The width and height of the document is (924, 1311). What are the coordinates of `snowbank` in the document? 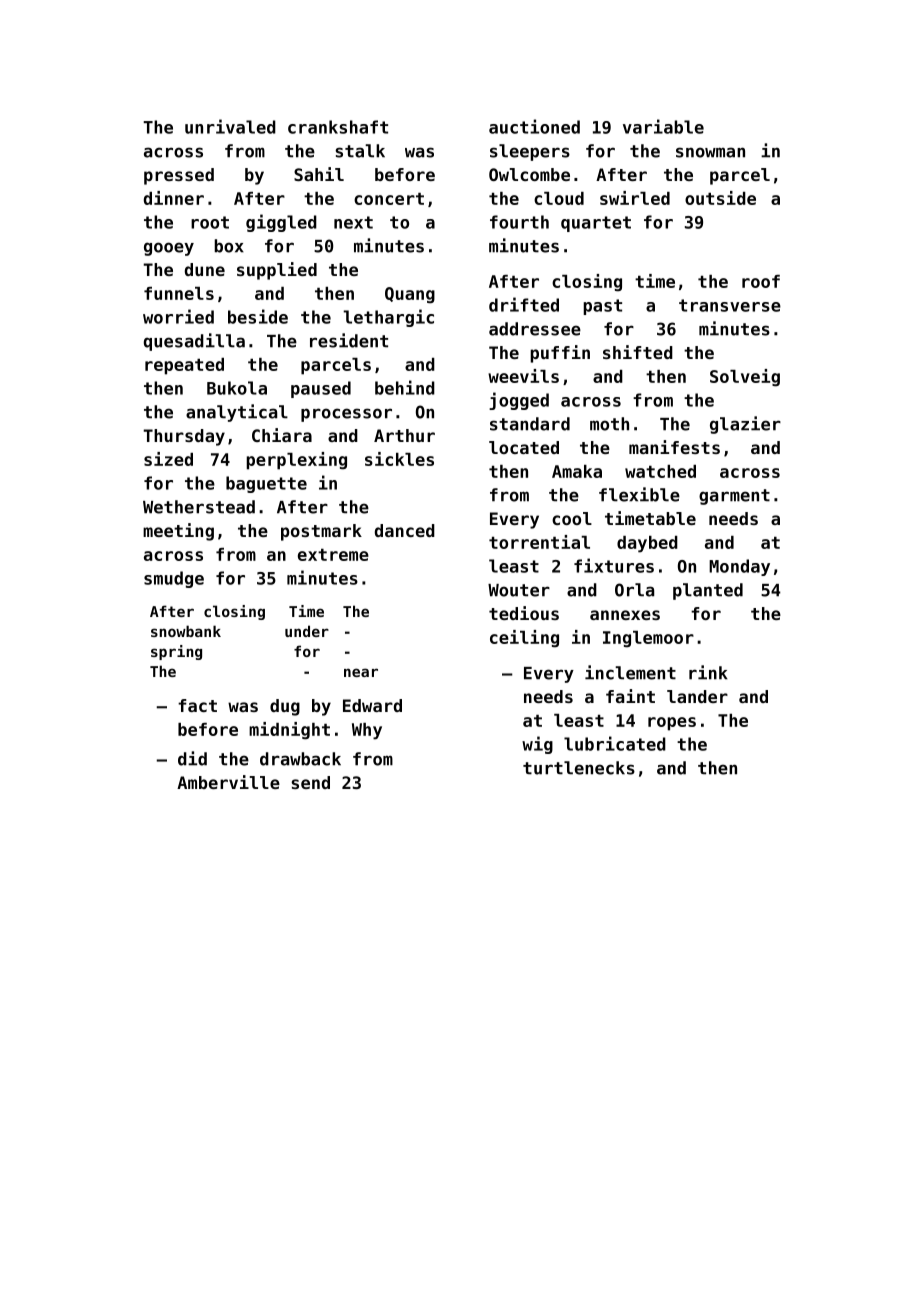 It's located at (186, 631).
